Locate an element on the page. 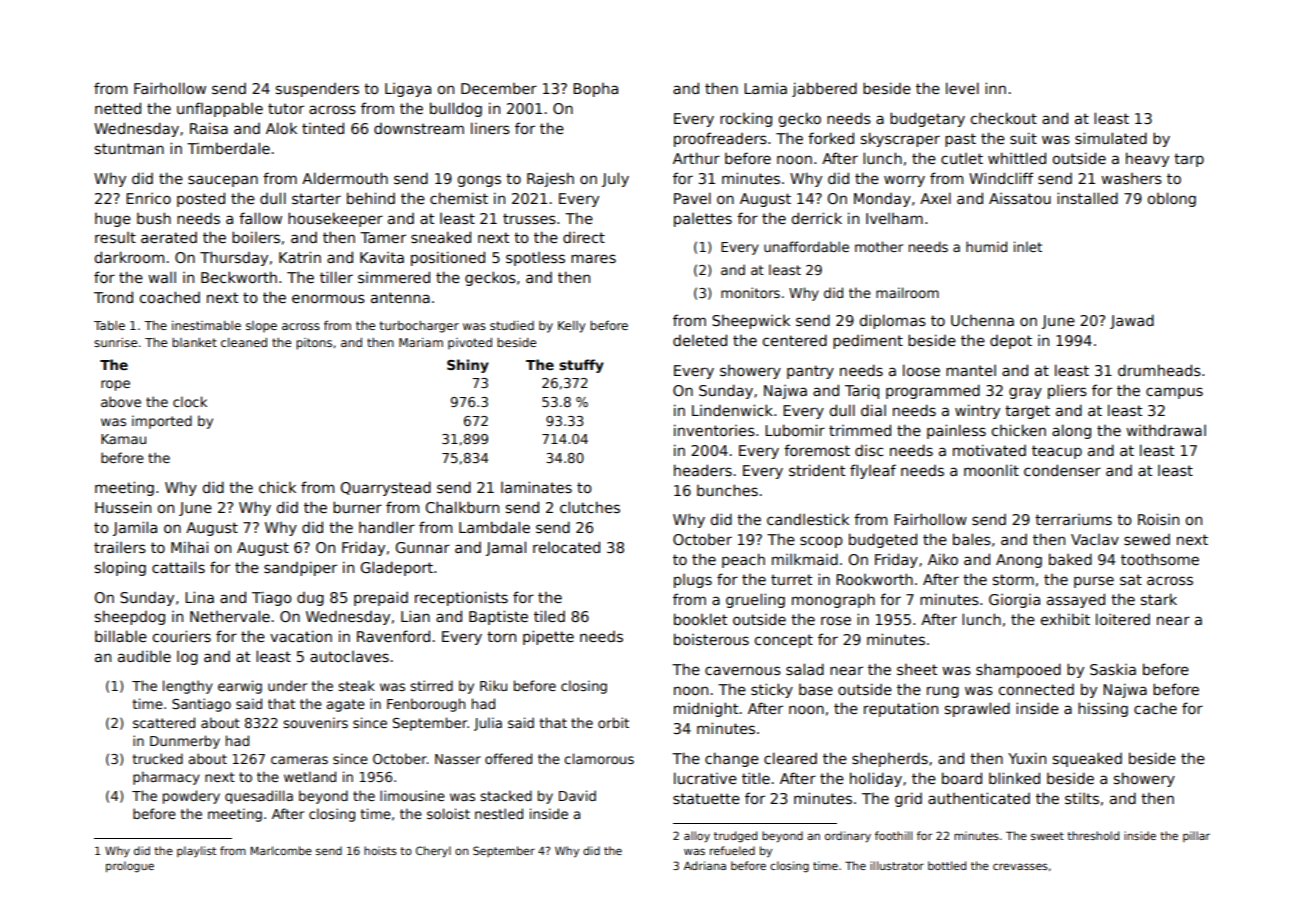 This page has width=1308, height=924. nestled is located at coordinates (499, 813).
